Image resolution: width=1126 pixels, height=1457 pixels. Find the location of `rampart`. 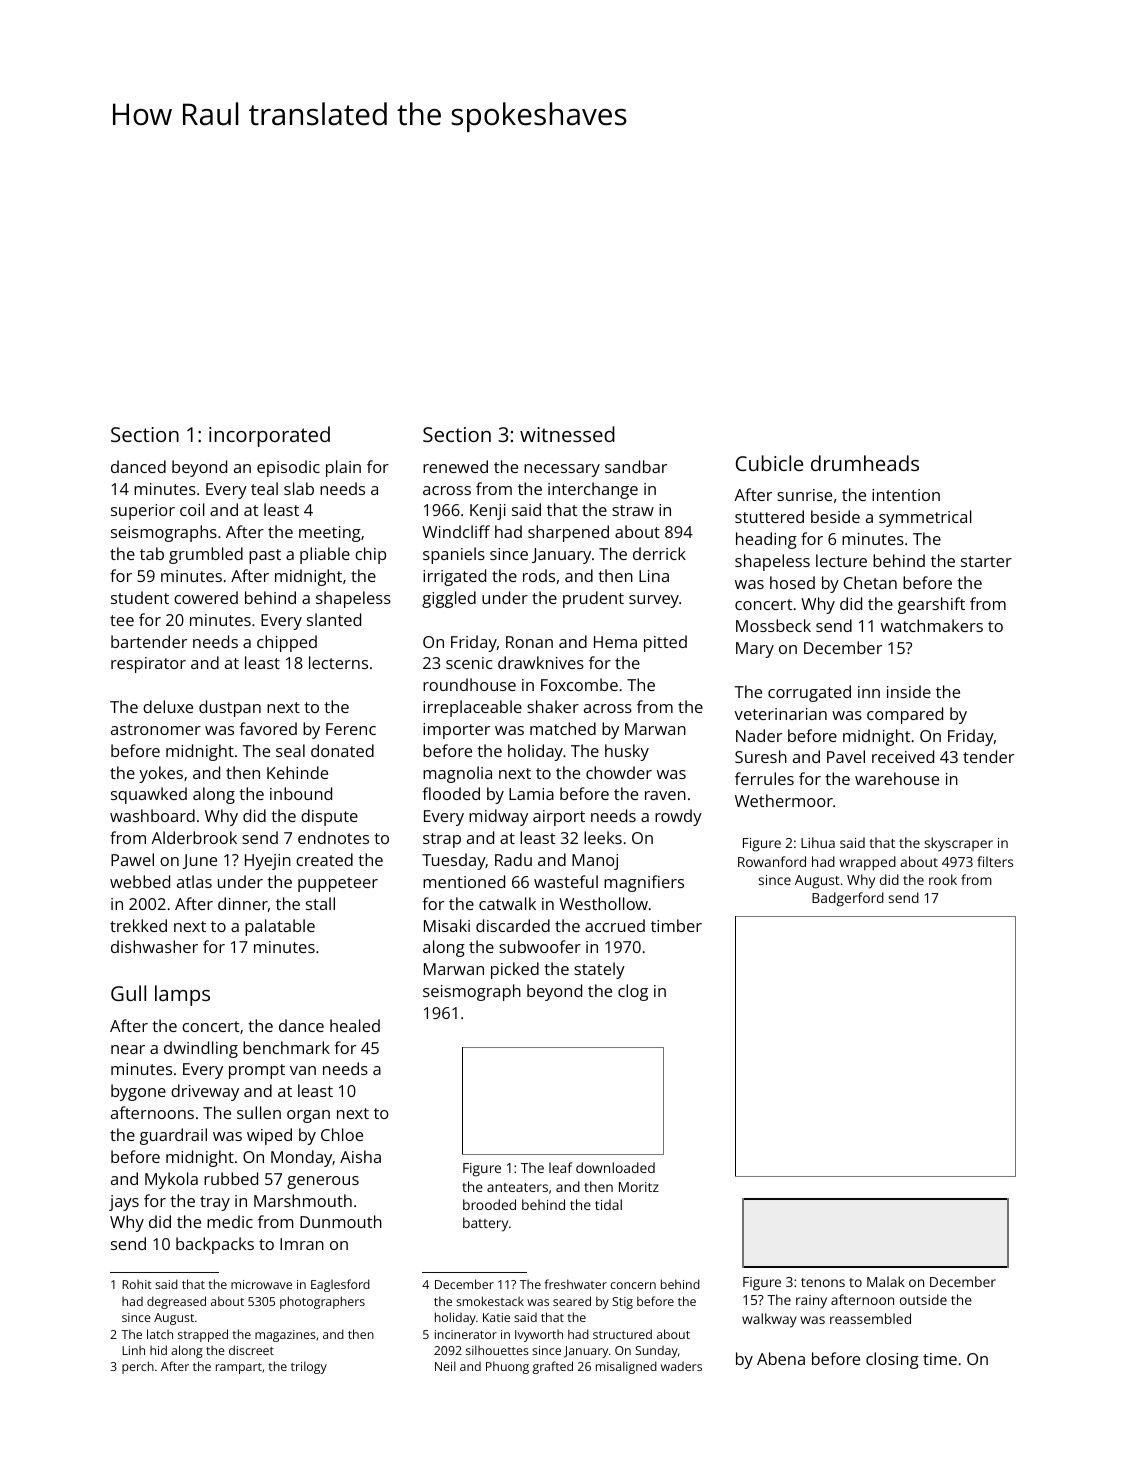

rampart is located at coordinates (239, 1368).
